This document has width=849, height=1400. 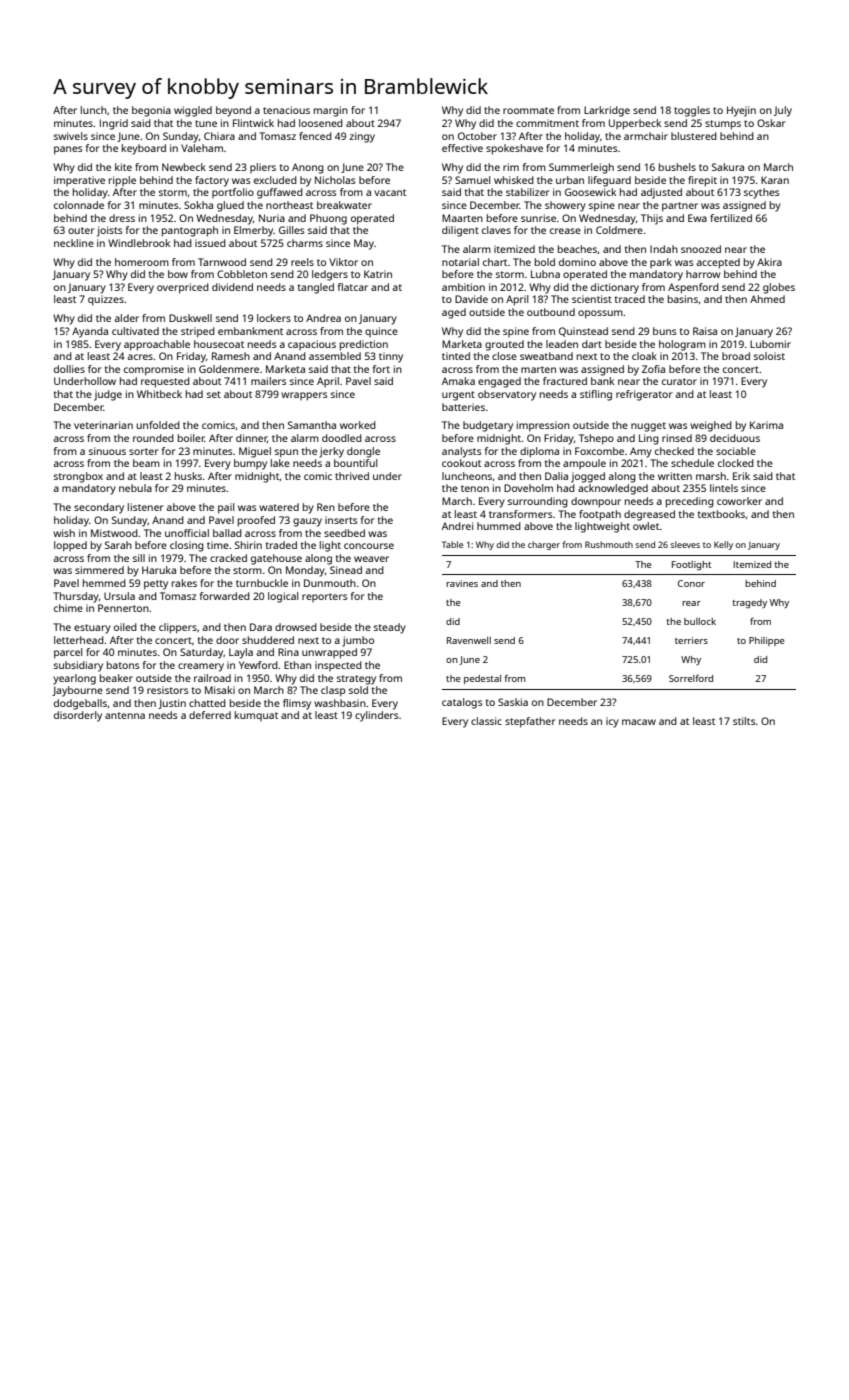 I want to click on Conor, so click(x=691, y=583).
